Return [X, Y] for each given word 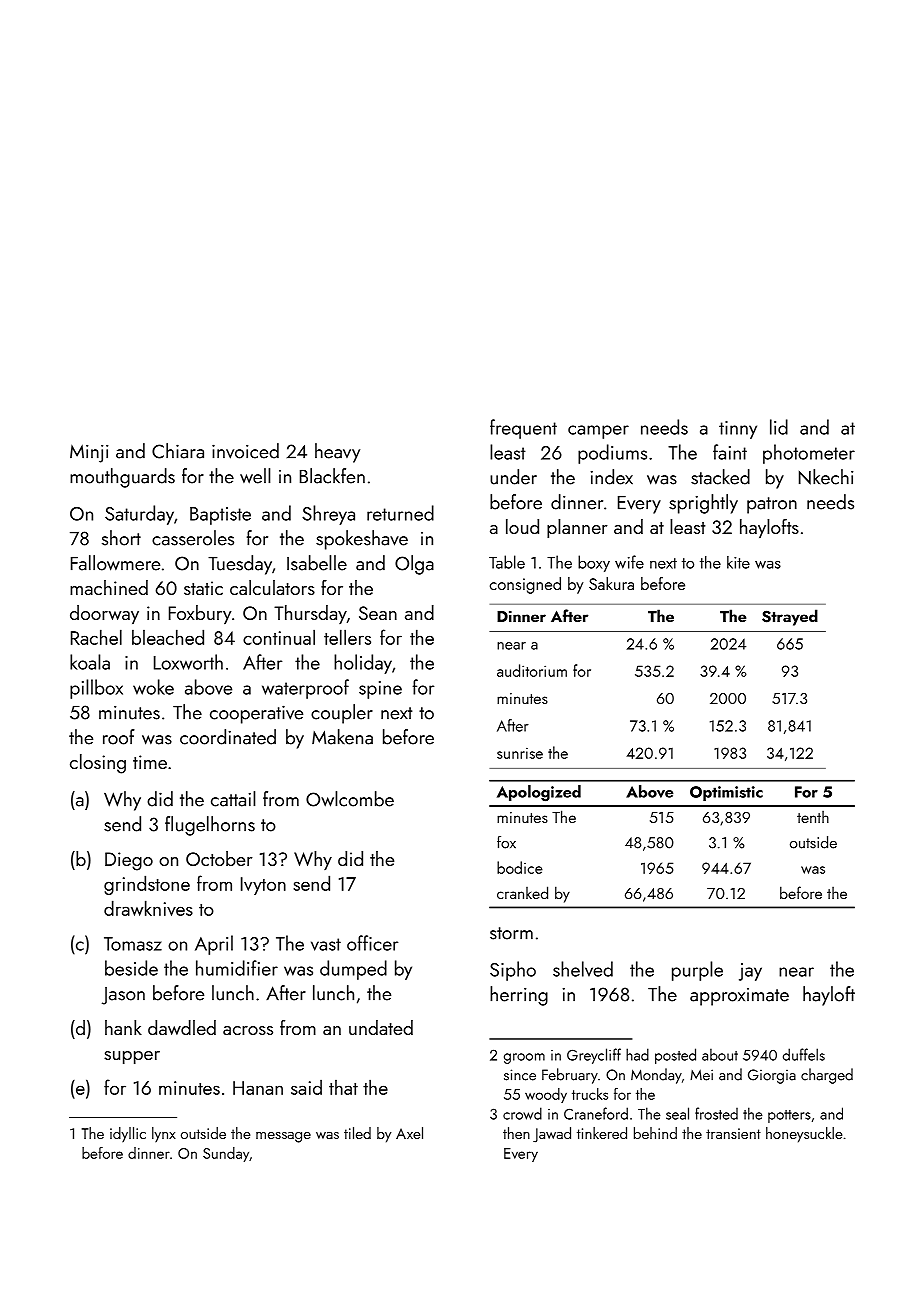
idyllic [128, 1134]
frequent [523, 429]
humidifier [237, 968]
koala [90, 662]
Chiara [178, 451]
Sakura [611, 583]
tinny [738, 430]
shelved [583, 969]
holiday [363, 664]
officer [372, 943]
